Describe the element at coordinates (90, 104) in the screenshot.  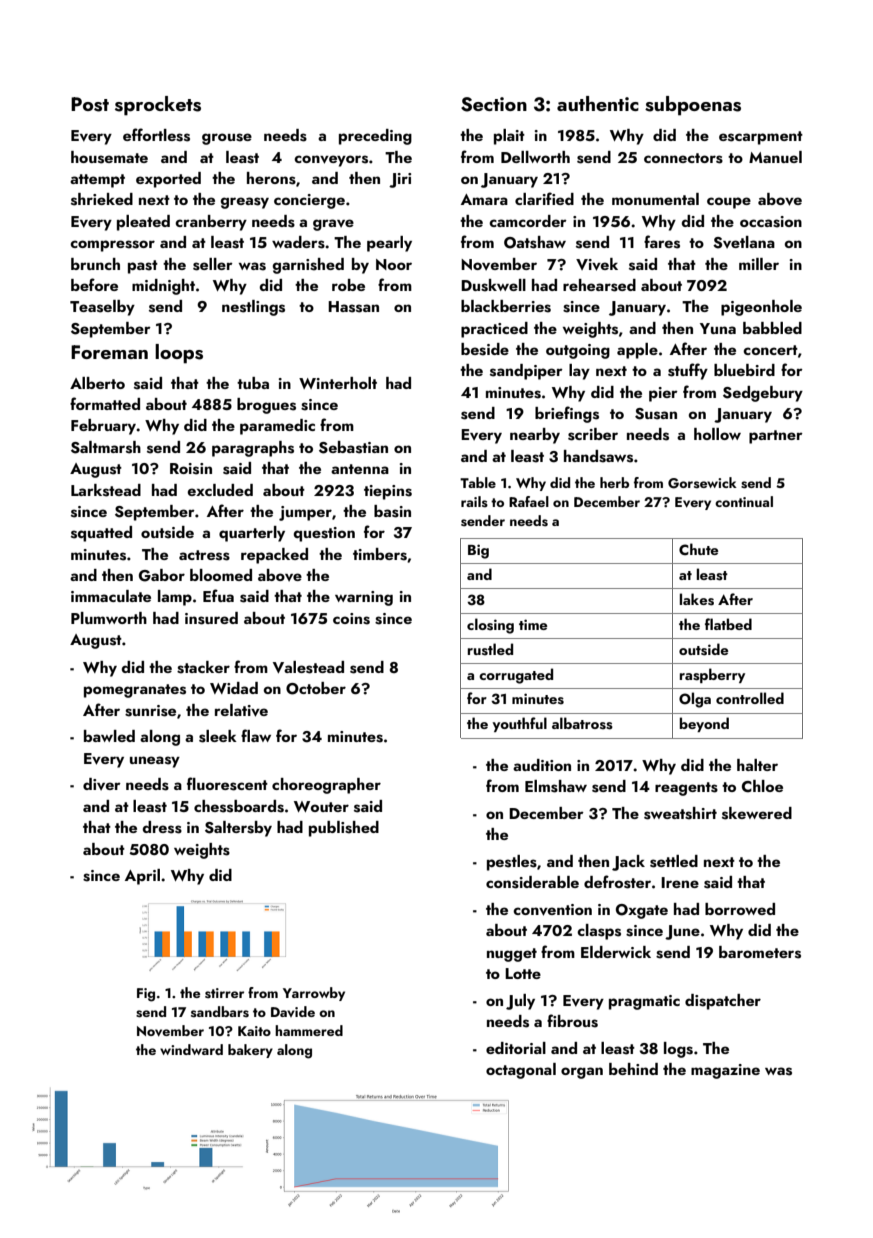
I see `Post` at that location.
